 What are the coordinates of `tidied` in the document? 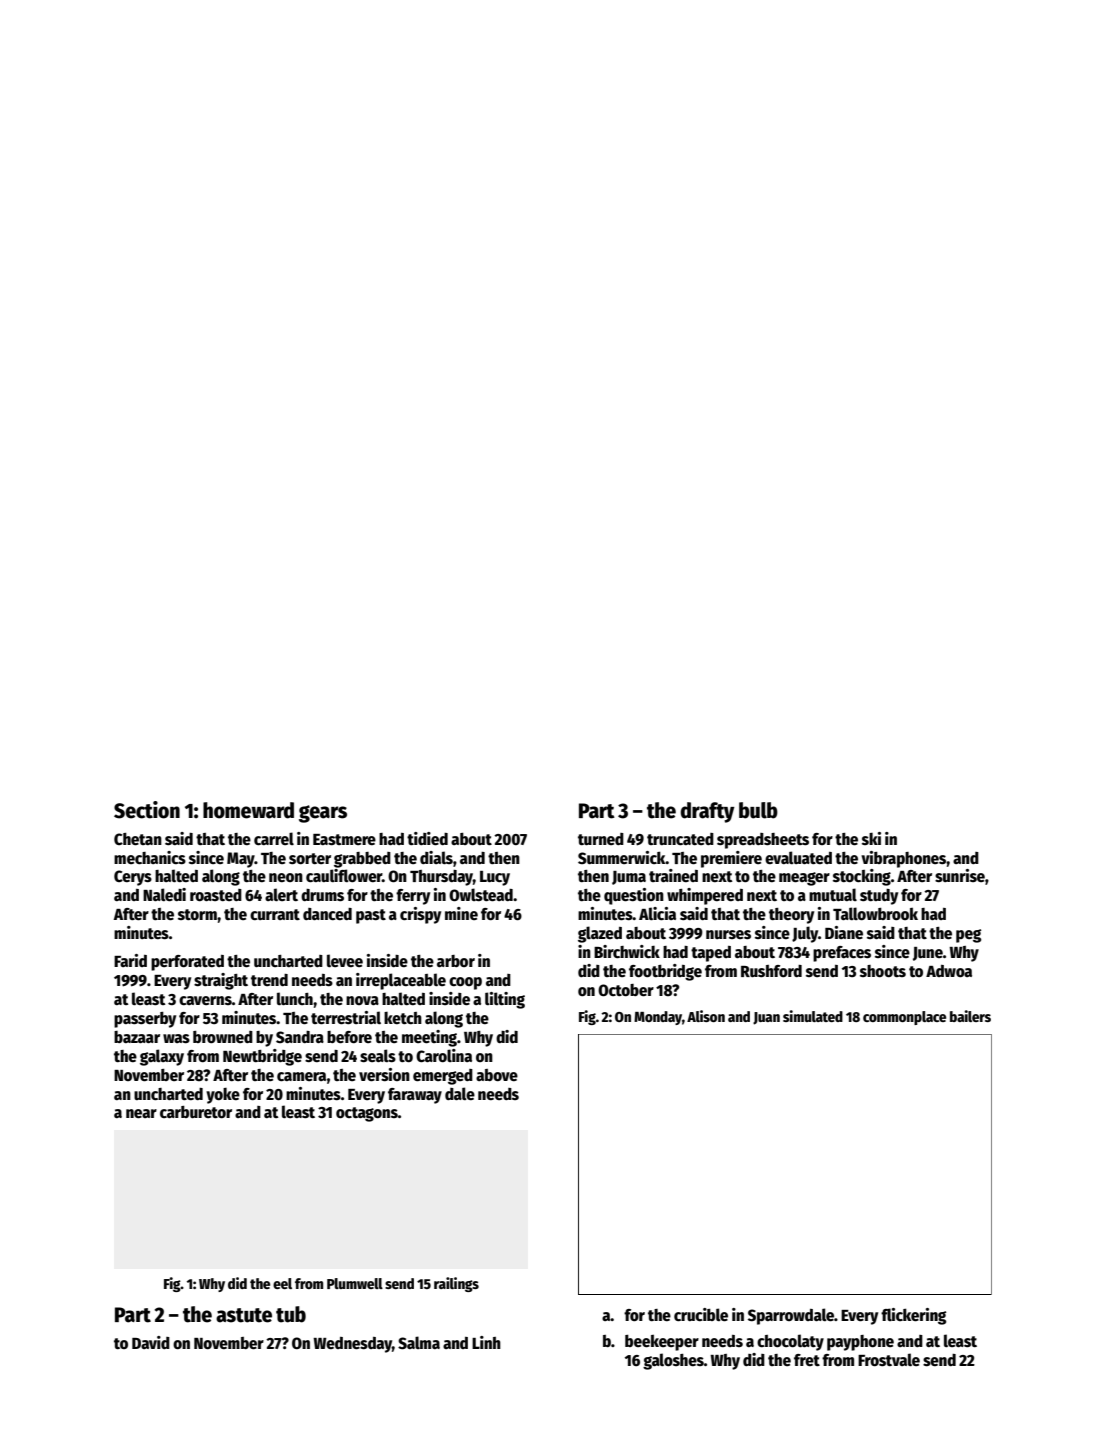 It's located at (427, 839).
